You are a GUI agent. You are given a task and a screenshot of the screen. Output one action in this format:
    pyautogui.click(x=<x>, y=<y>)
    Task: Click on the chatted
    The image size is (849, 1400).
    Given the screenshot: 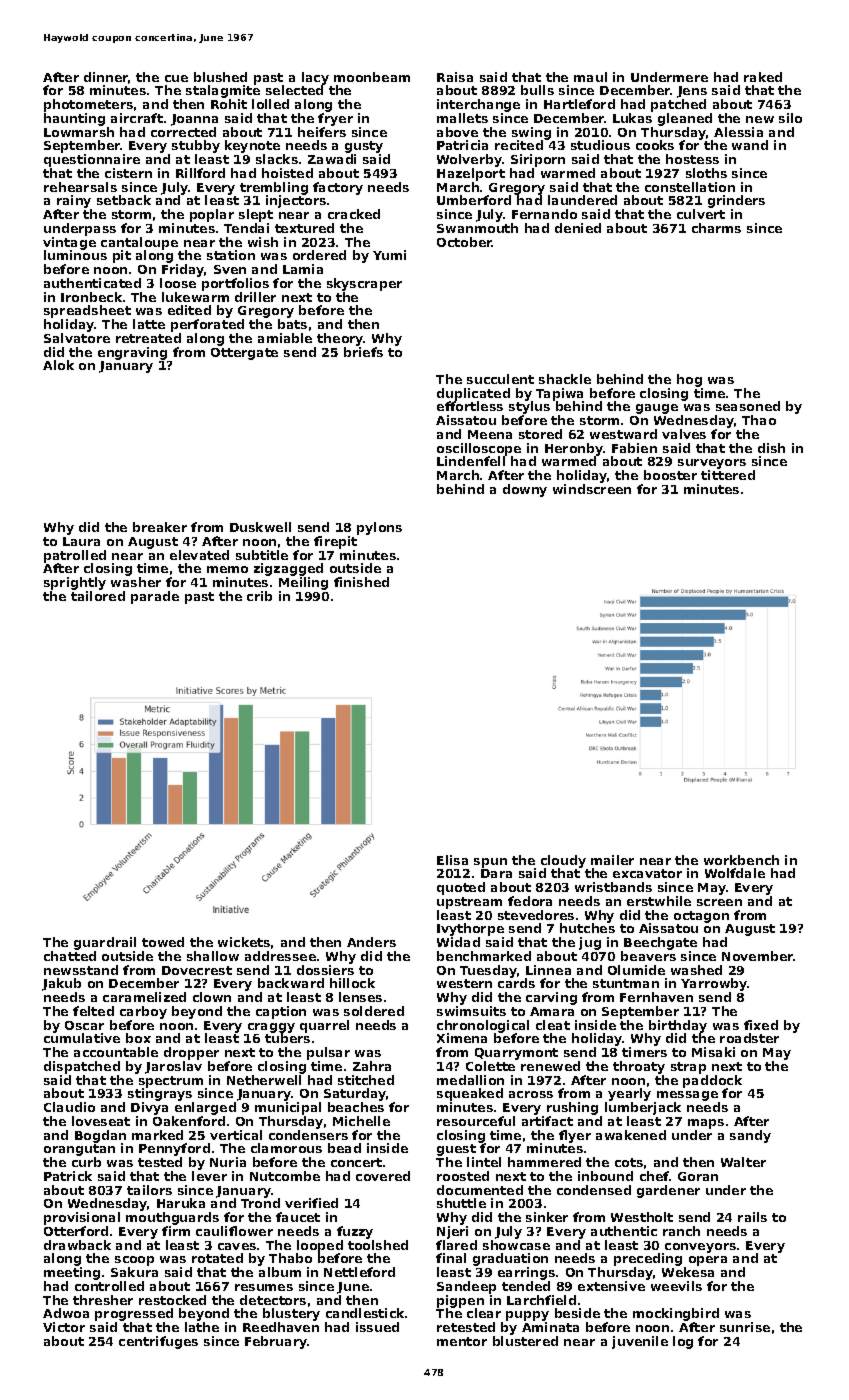 What is the action you would take?
    pyautogui.click(x=70, y=956)
